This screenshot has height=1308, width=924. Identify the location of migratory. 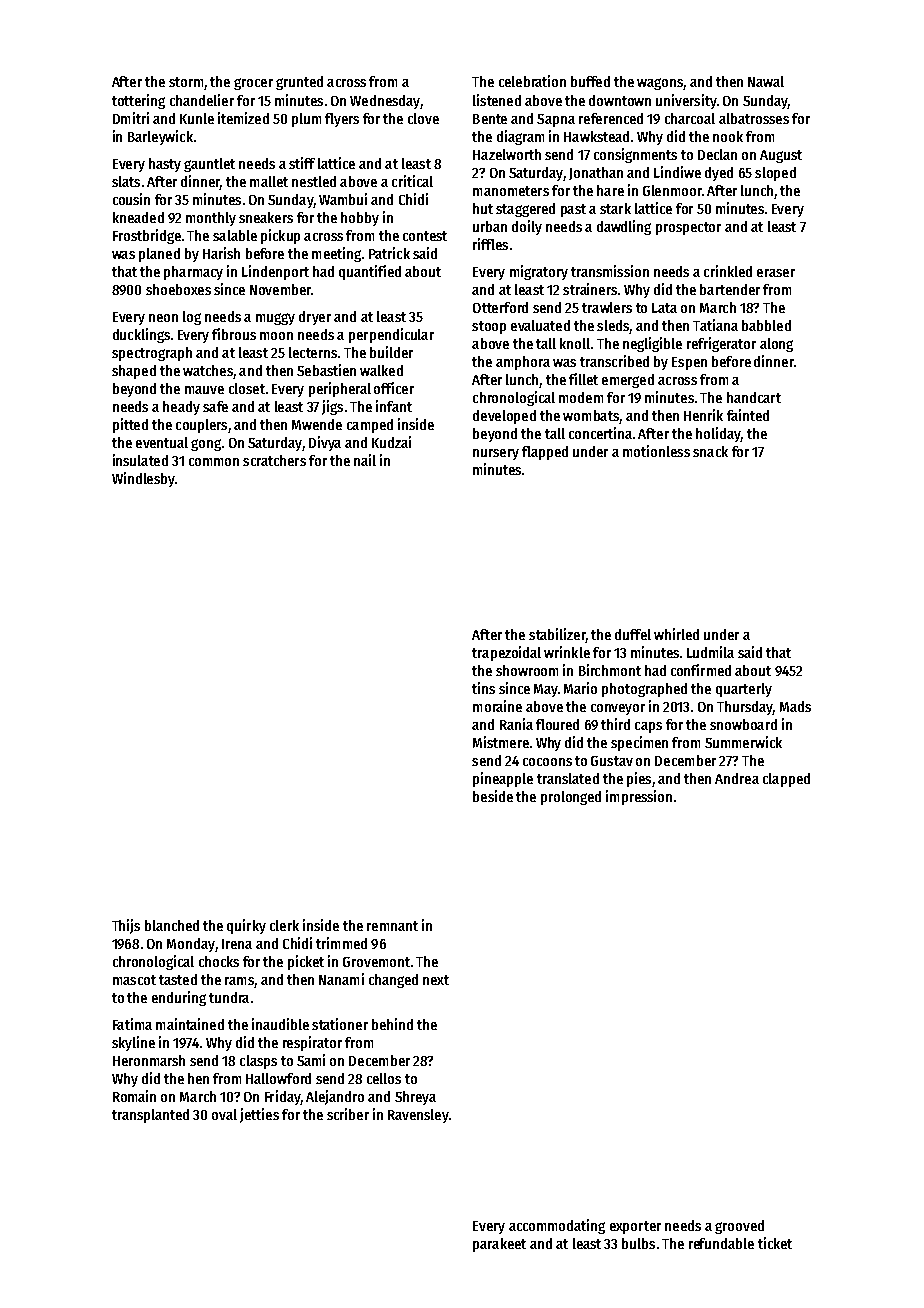
(539, 272).
